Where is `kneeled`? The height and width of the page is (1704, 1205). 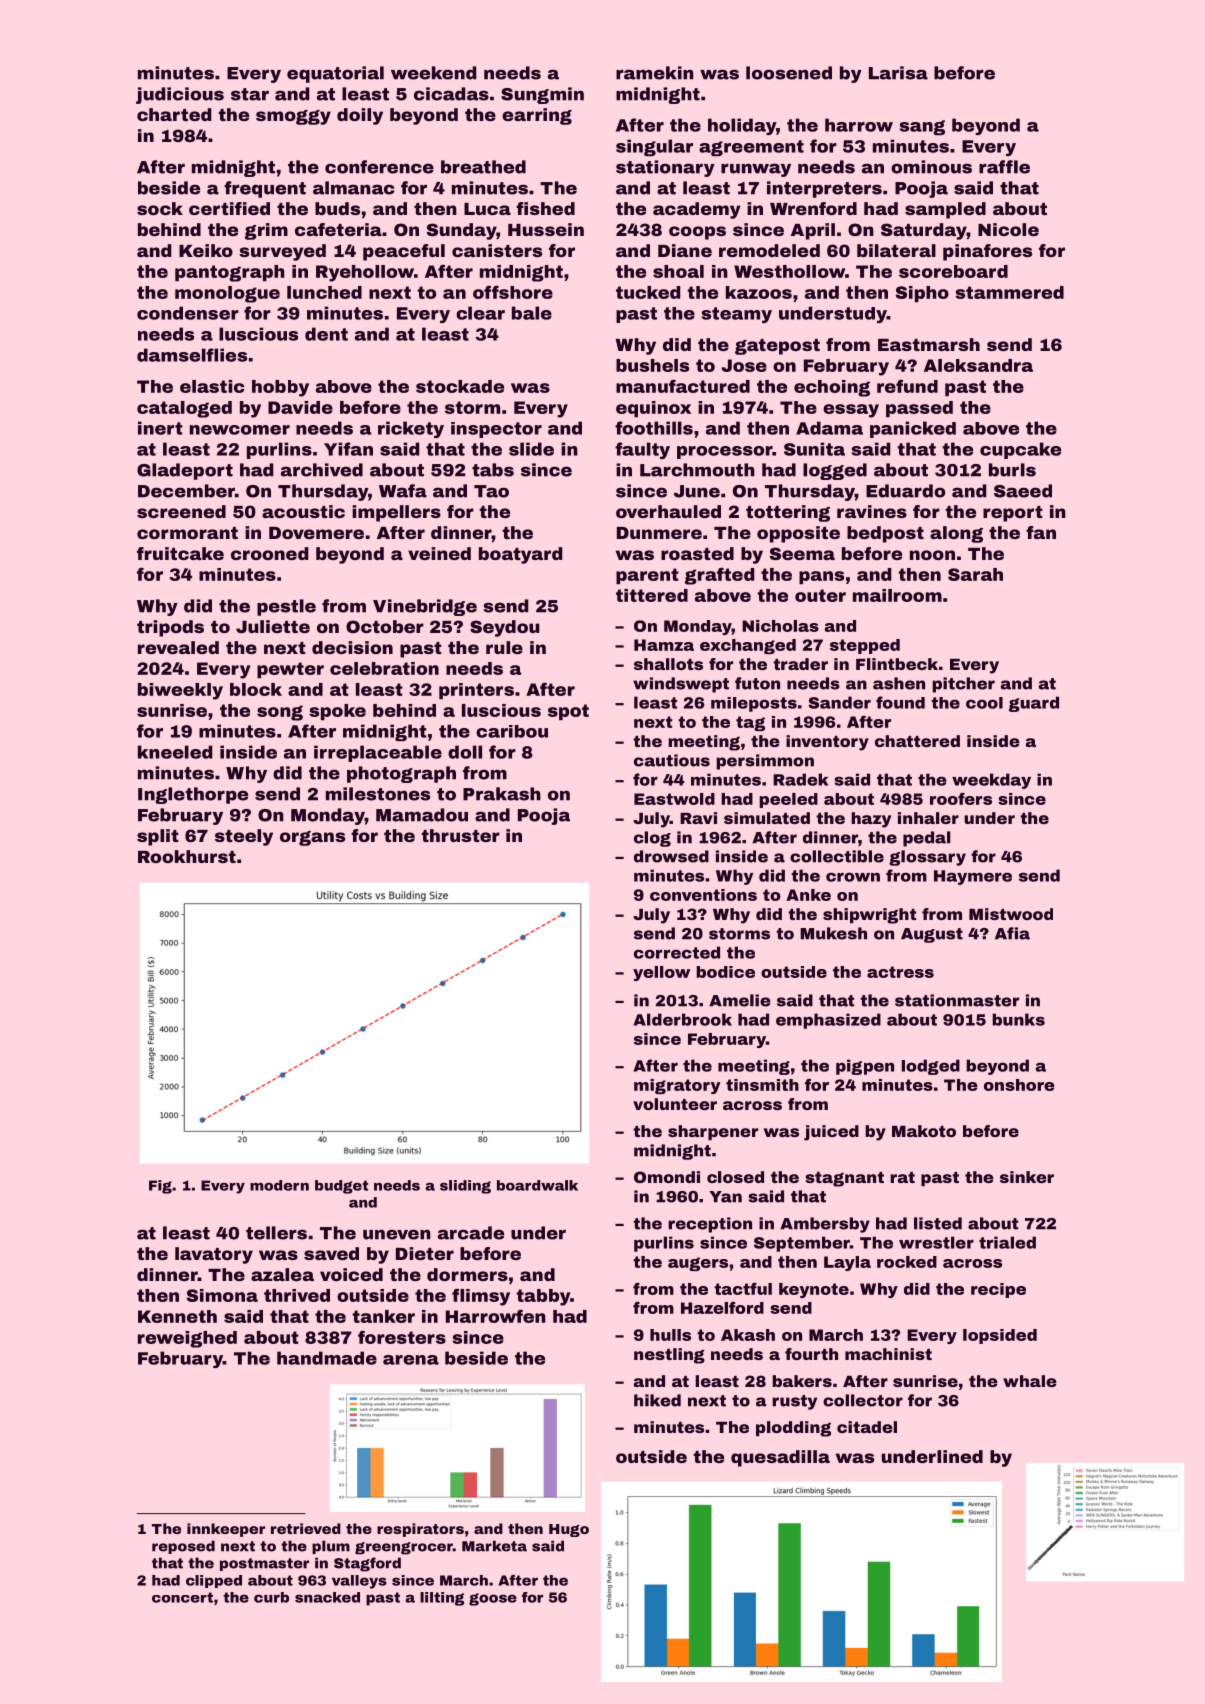 kneeled is located at coordinates (175, 752).
